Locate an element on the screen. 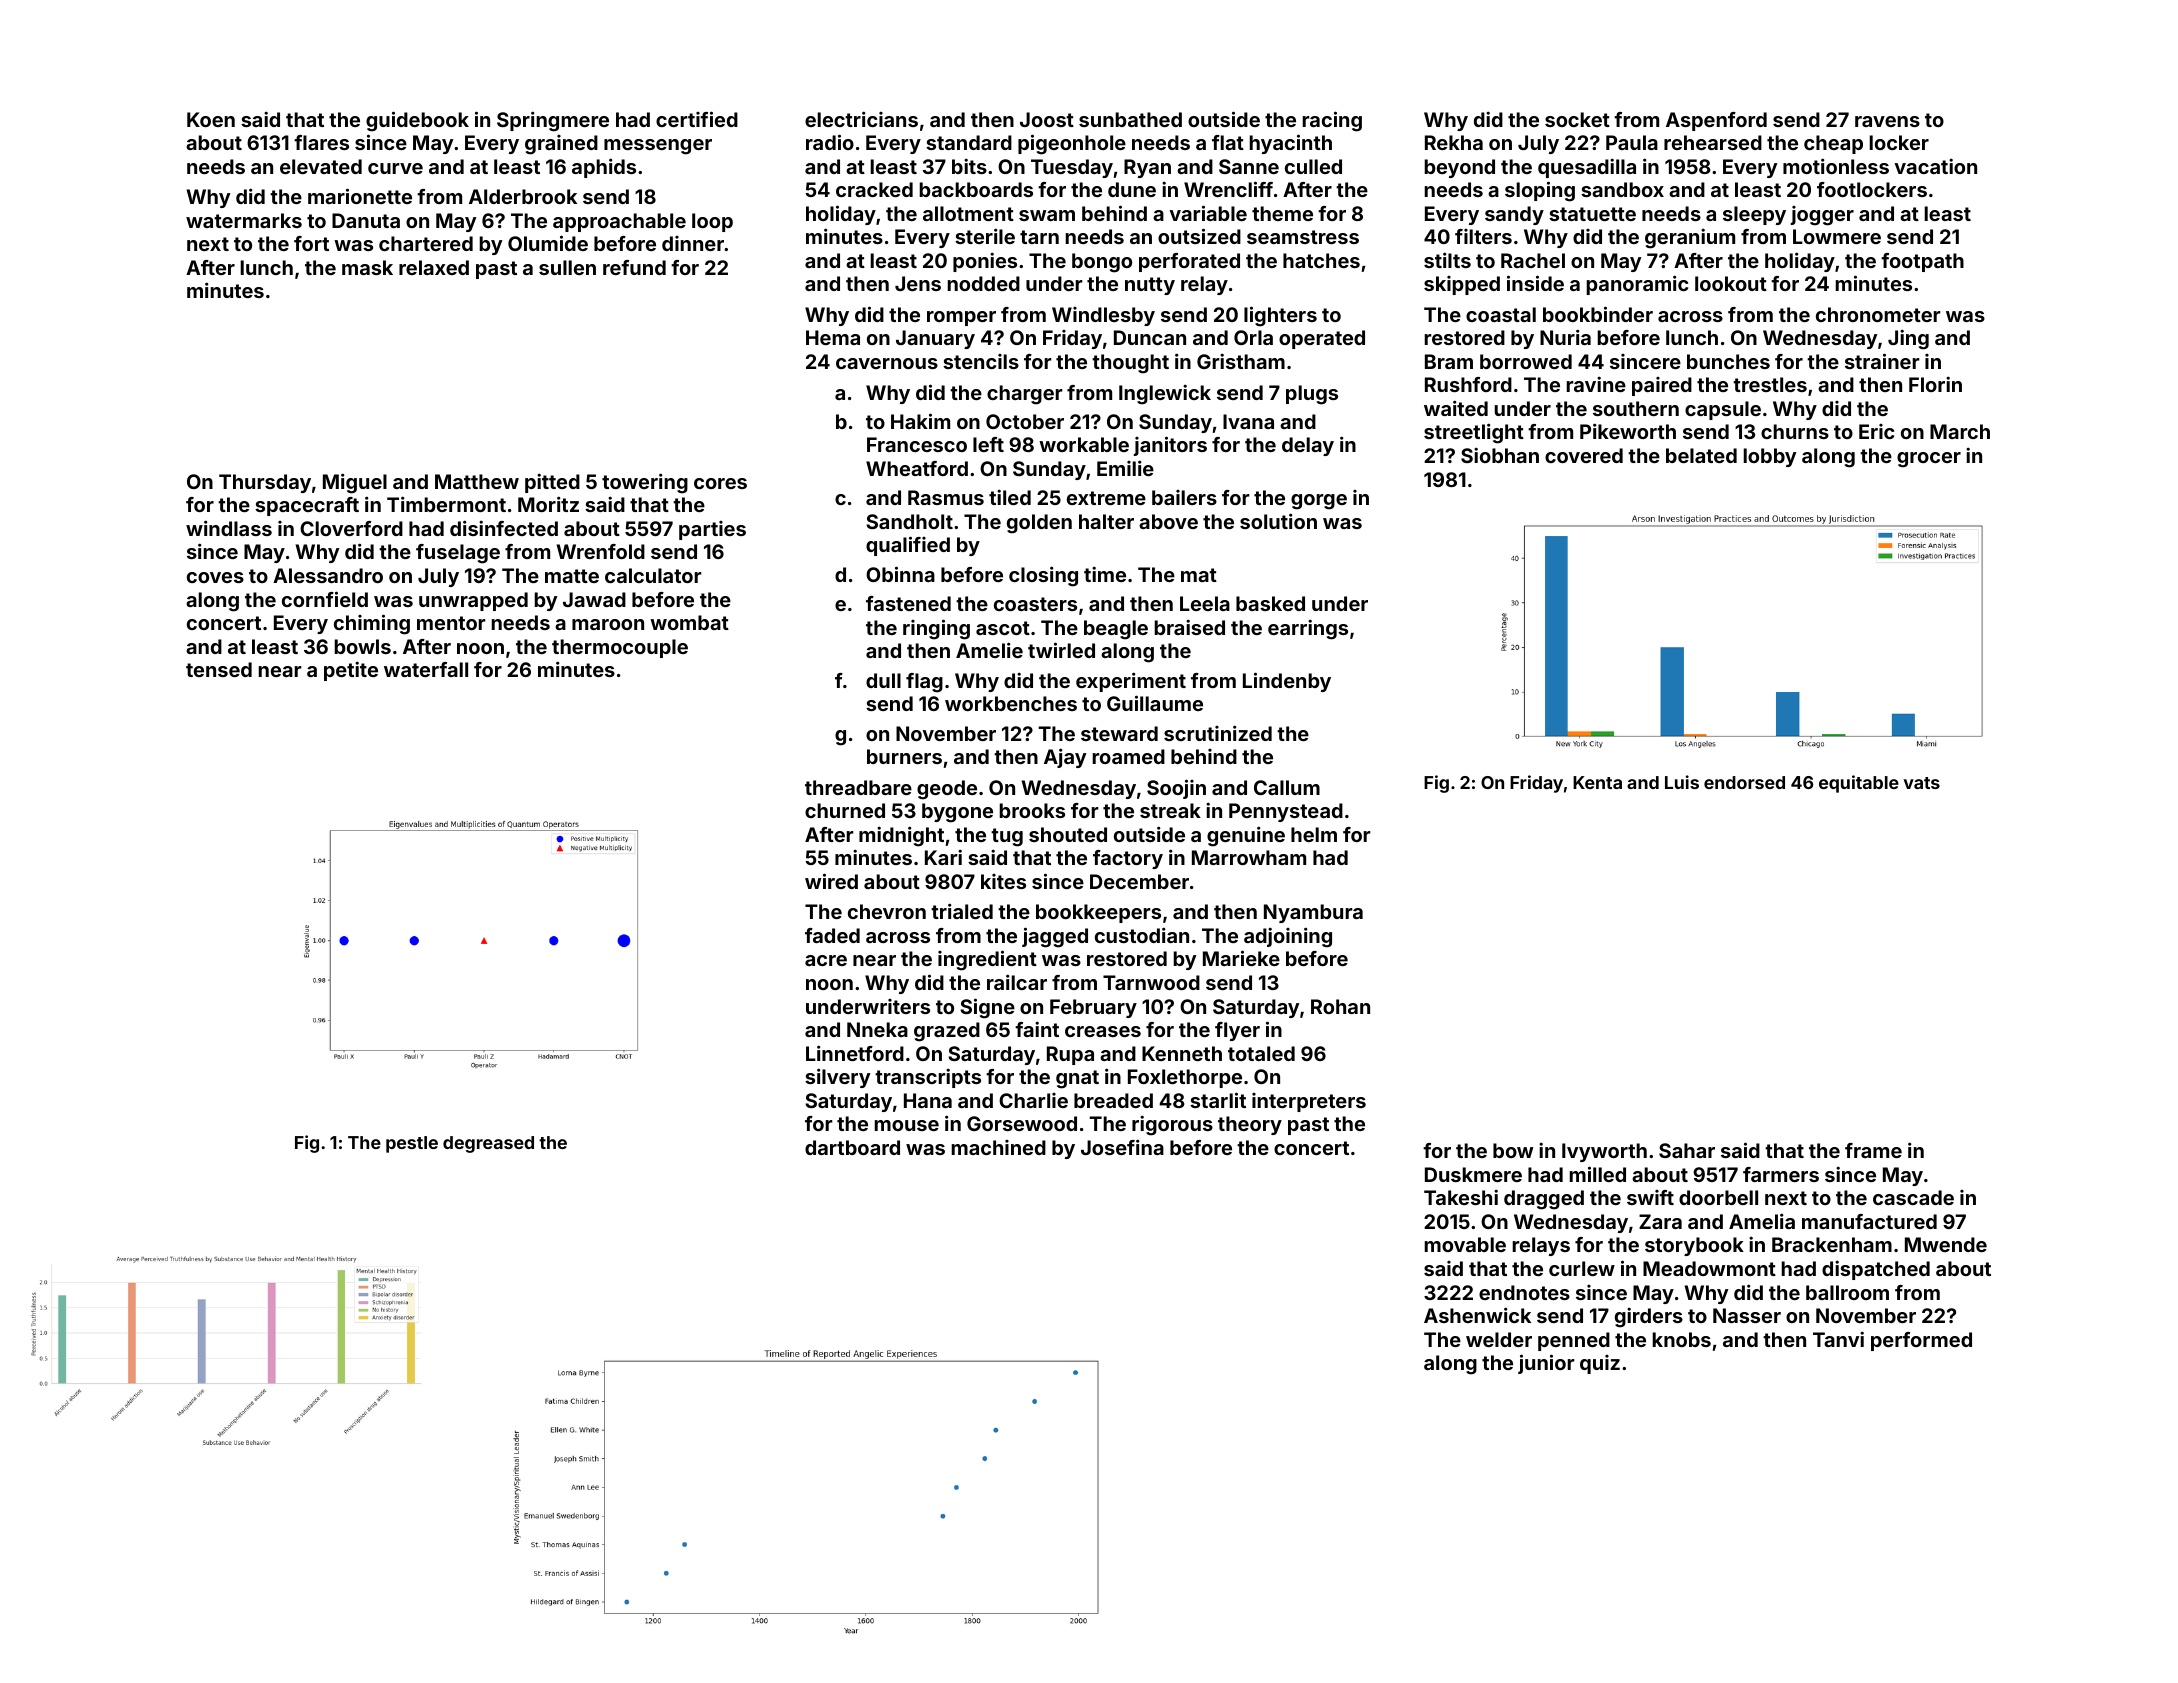 The width and height of the screenshot is (2178, 1683). factory is located at coordinates (1128, 859).
